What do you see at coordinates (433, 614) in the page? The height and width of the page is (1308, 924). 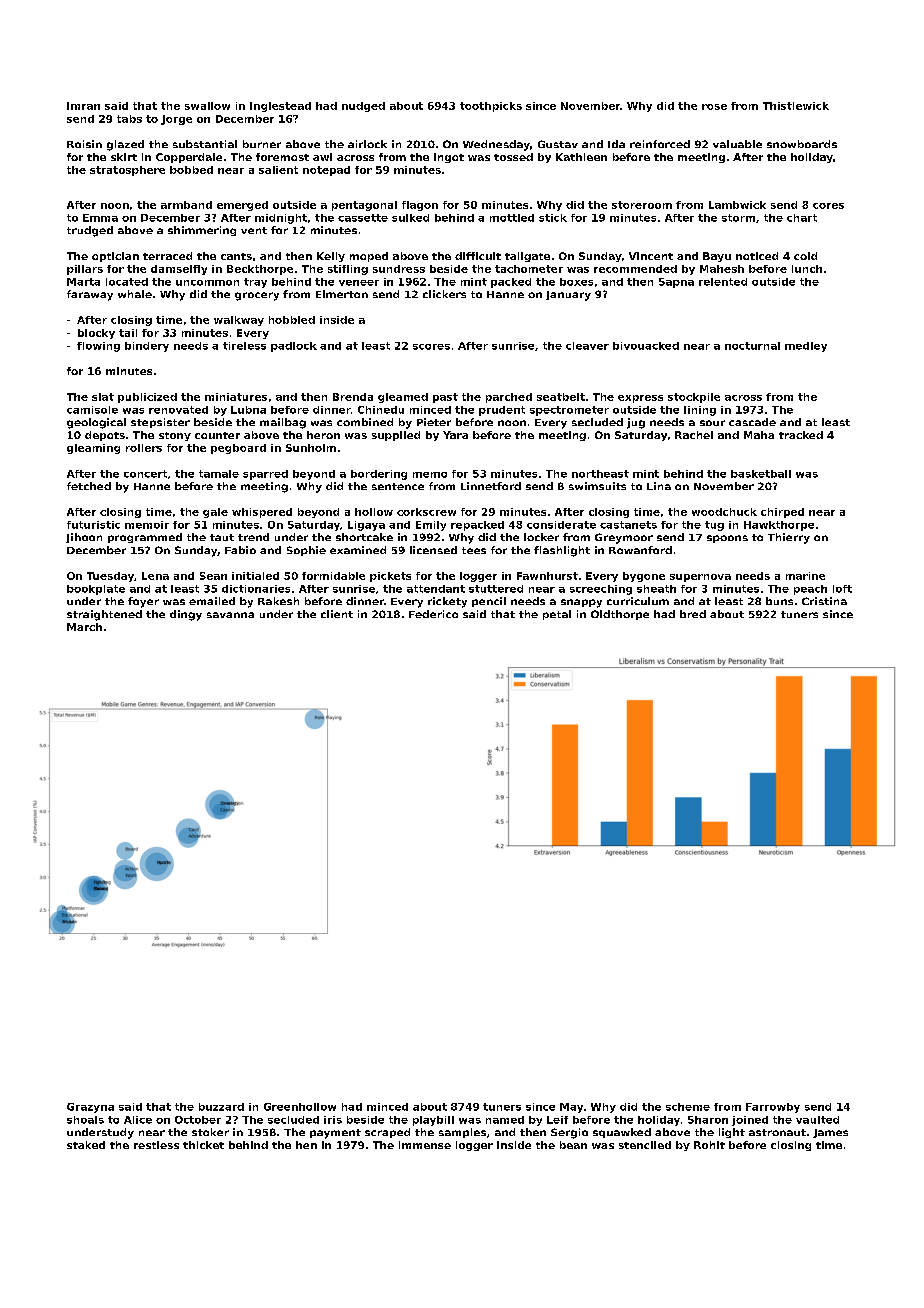 I see `Federico` at bounding box center [433, 614].
